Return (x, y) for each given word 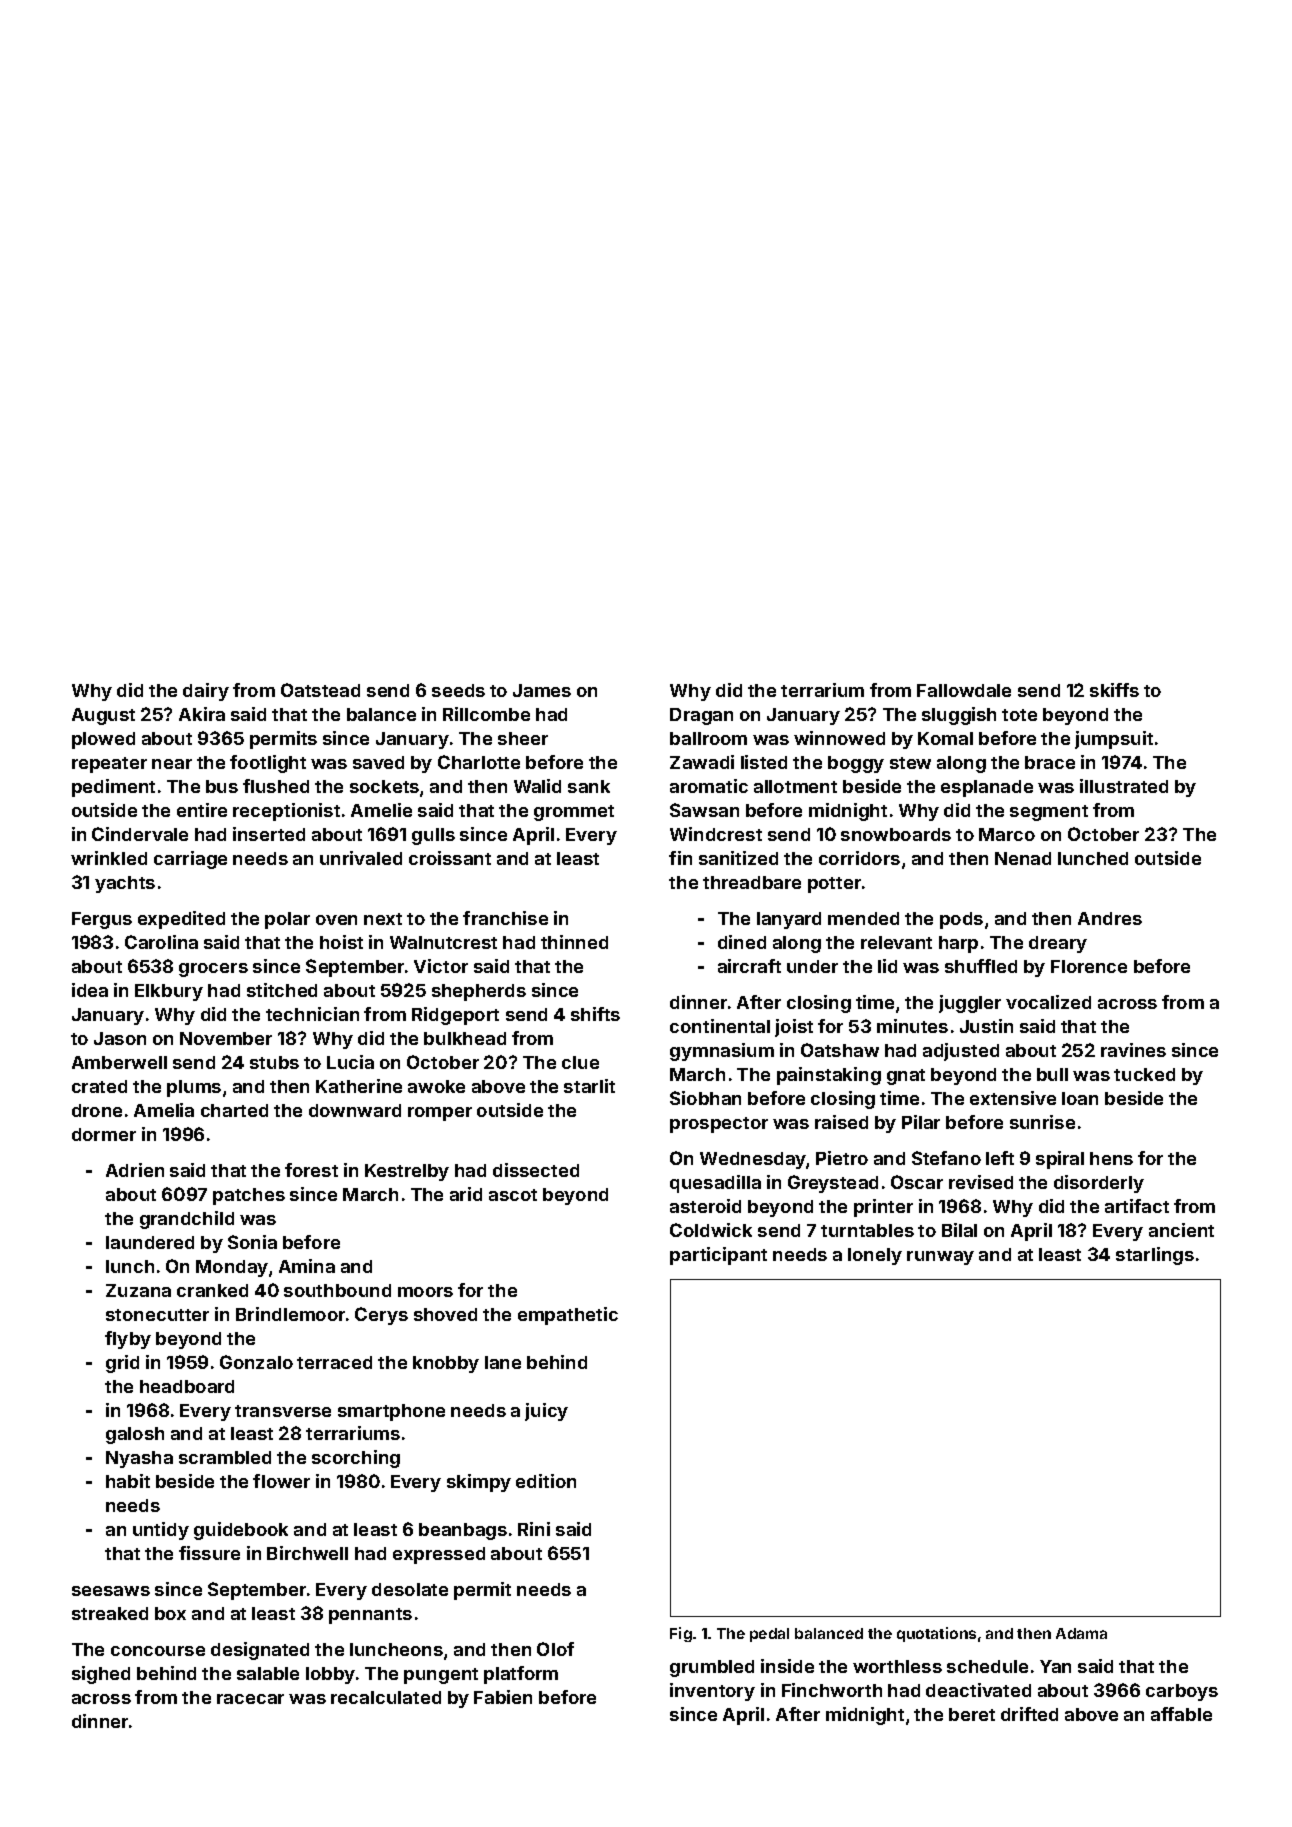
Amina (307, 1266)
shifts (595, 1014)
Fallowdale (964, 690)
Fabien (503, 1697)
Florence (1089, 966)
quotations (936, 1634)
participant (718, 1256)
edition (546, 1481)
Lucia (350, 1062)
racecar (250, 1699)
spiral (1060, 1160)
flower (281, 1481)
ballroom (708, 738)
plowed (103, 740)
